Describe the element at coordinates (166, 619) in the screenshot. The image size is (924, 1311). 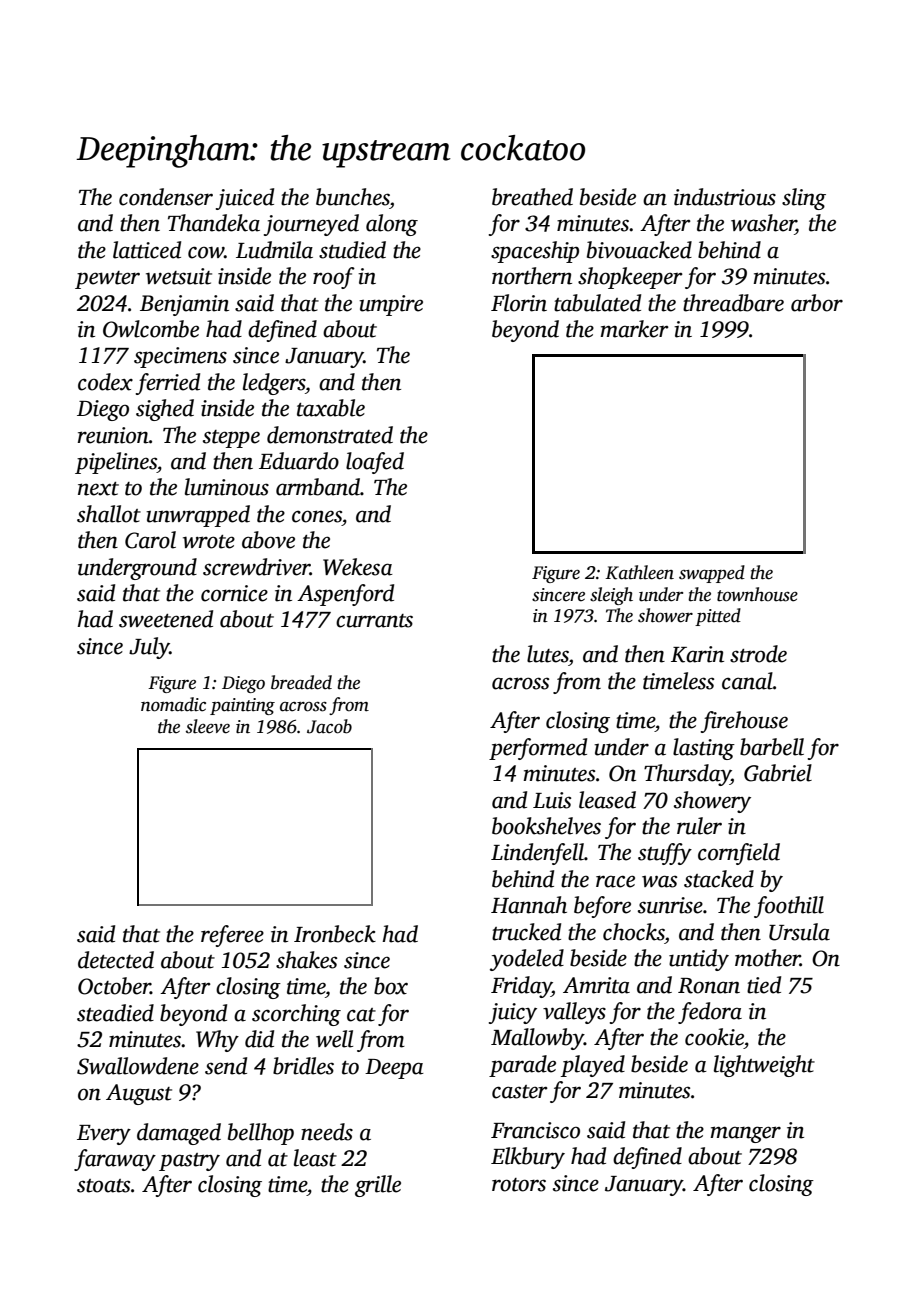
I see `sweetened` at that location.
